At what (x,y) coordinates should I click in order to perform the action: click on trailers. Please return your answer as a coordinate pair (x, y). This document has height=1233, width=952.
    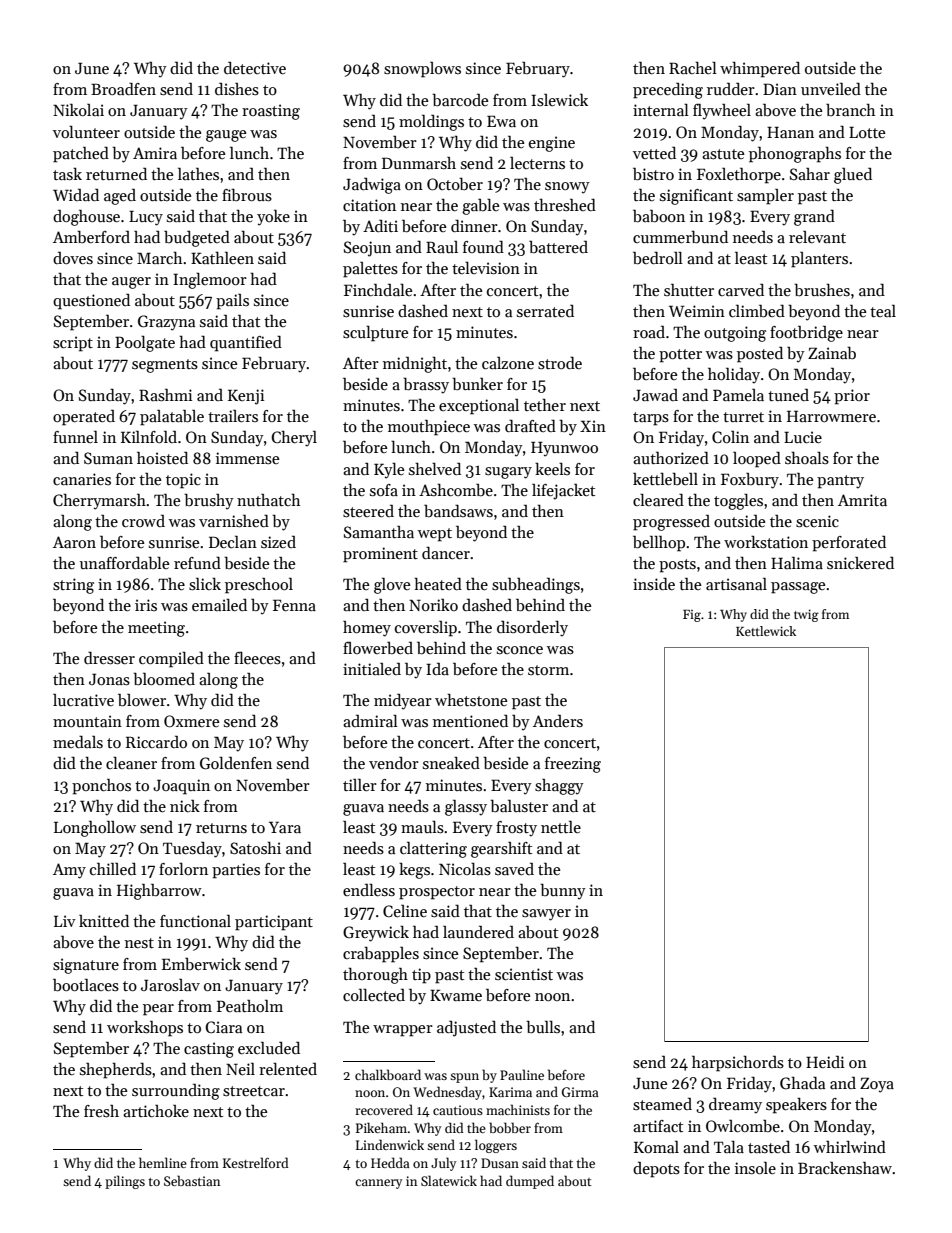
    Looking at the image, I should click on (233, 416).
